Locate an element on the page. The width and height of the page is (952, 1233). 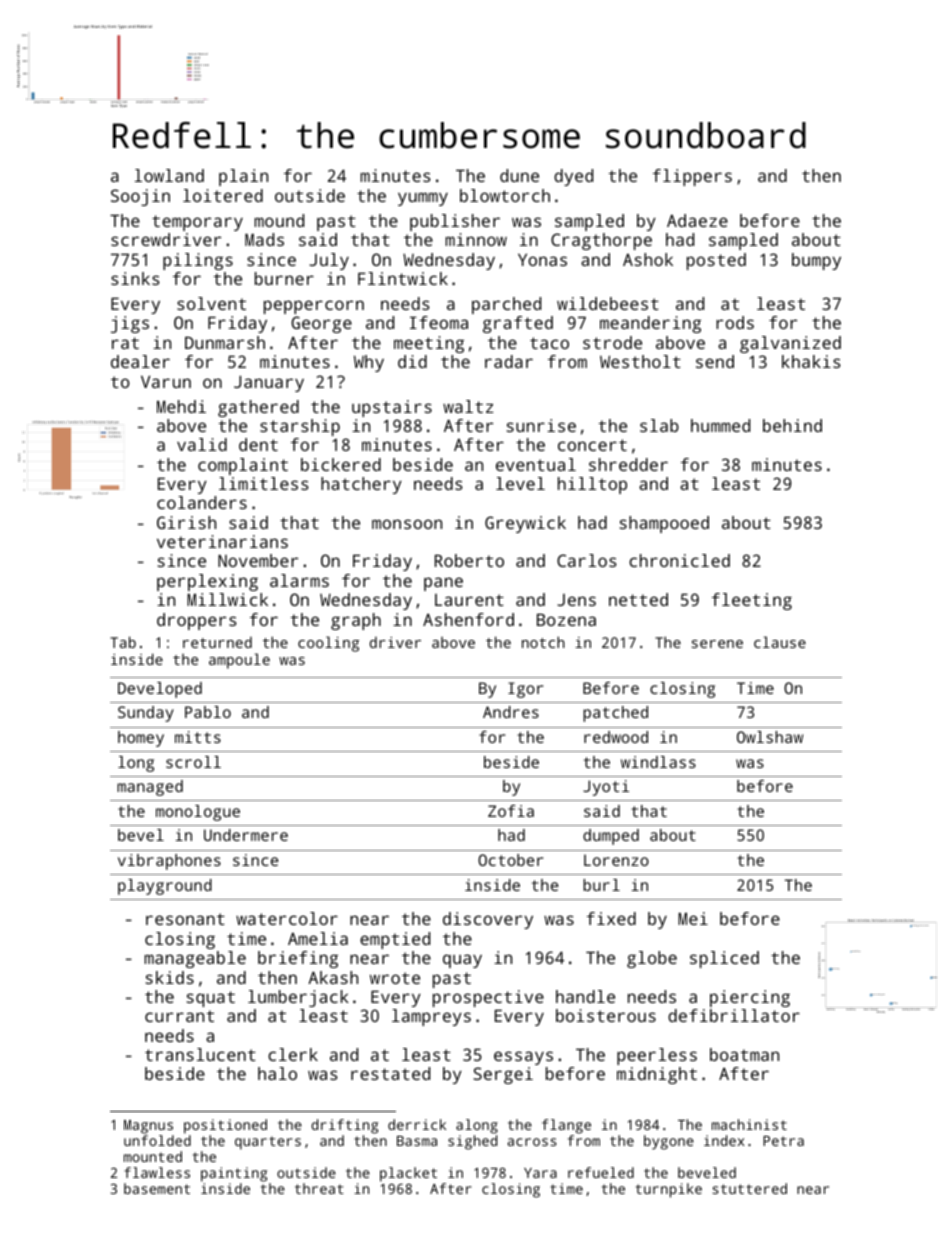
Yara is located at coordinates (540, 1173).
